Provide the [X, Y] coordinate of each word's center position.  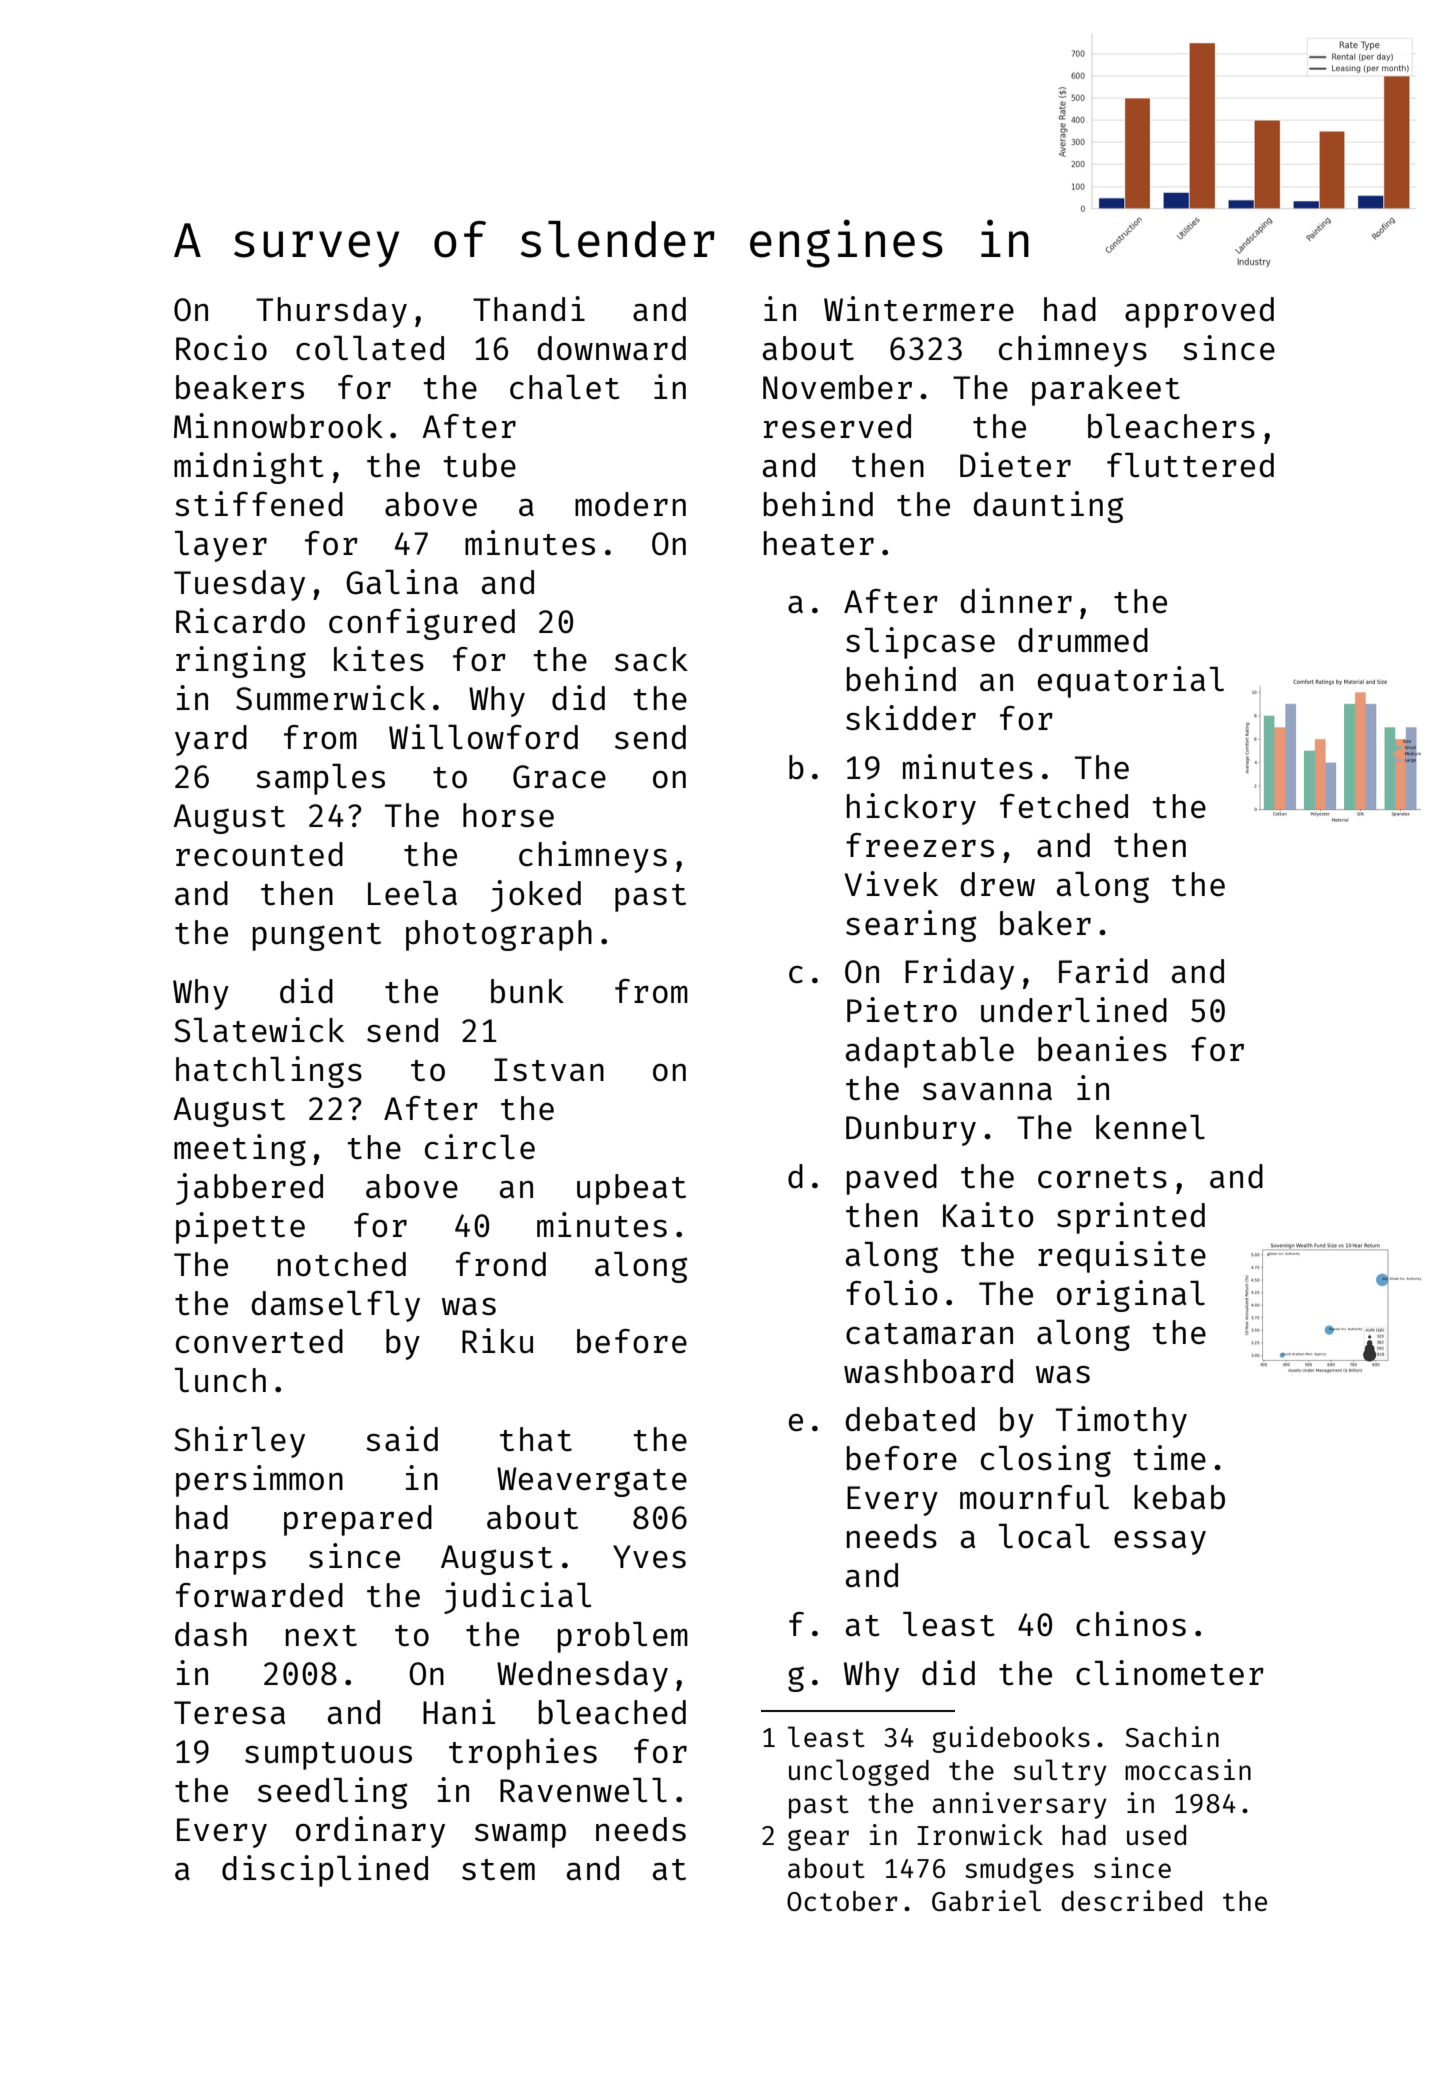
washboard [928, 1371]
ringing [241, 662]
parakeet [1106, 390]
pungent [317, 937]
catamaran [929, 1334]
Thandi [529, 309]
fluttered [1190, 465]
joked [536, 896]
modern [630, 504]
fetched [1064, 806]
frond [501, 1264]
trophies [523, 1754]
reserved [837, 426]
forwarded [259, 1595]
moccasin [1188, 1769]
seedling [333, 1793]
